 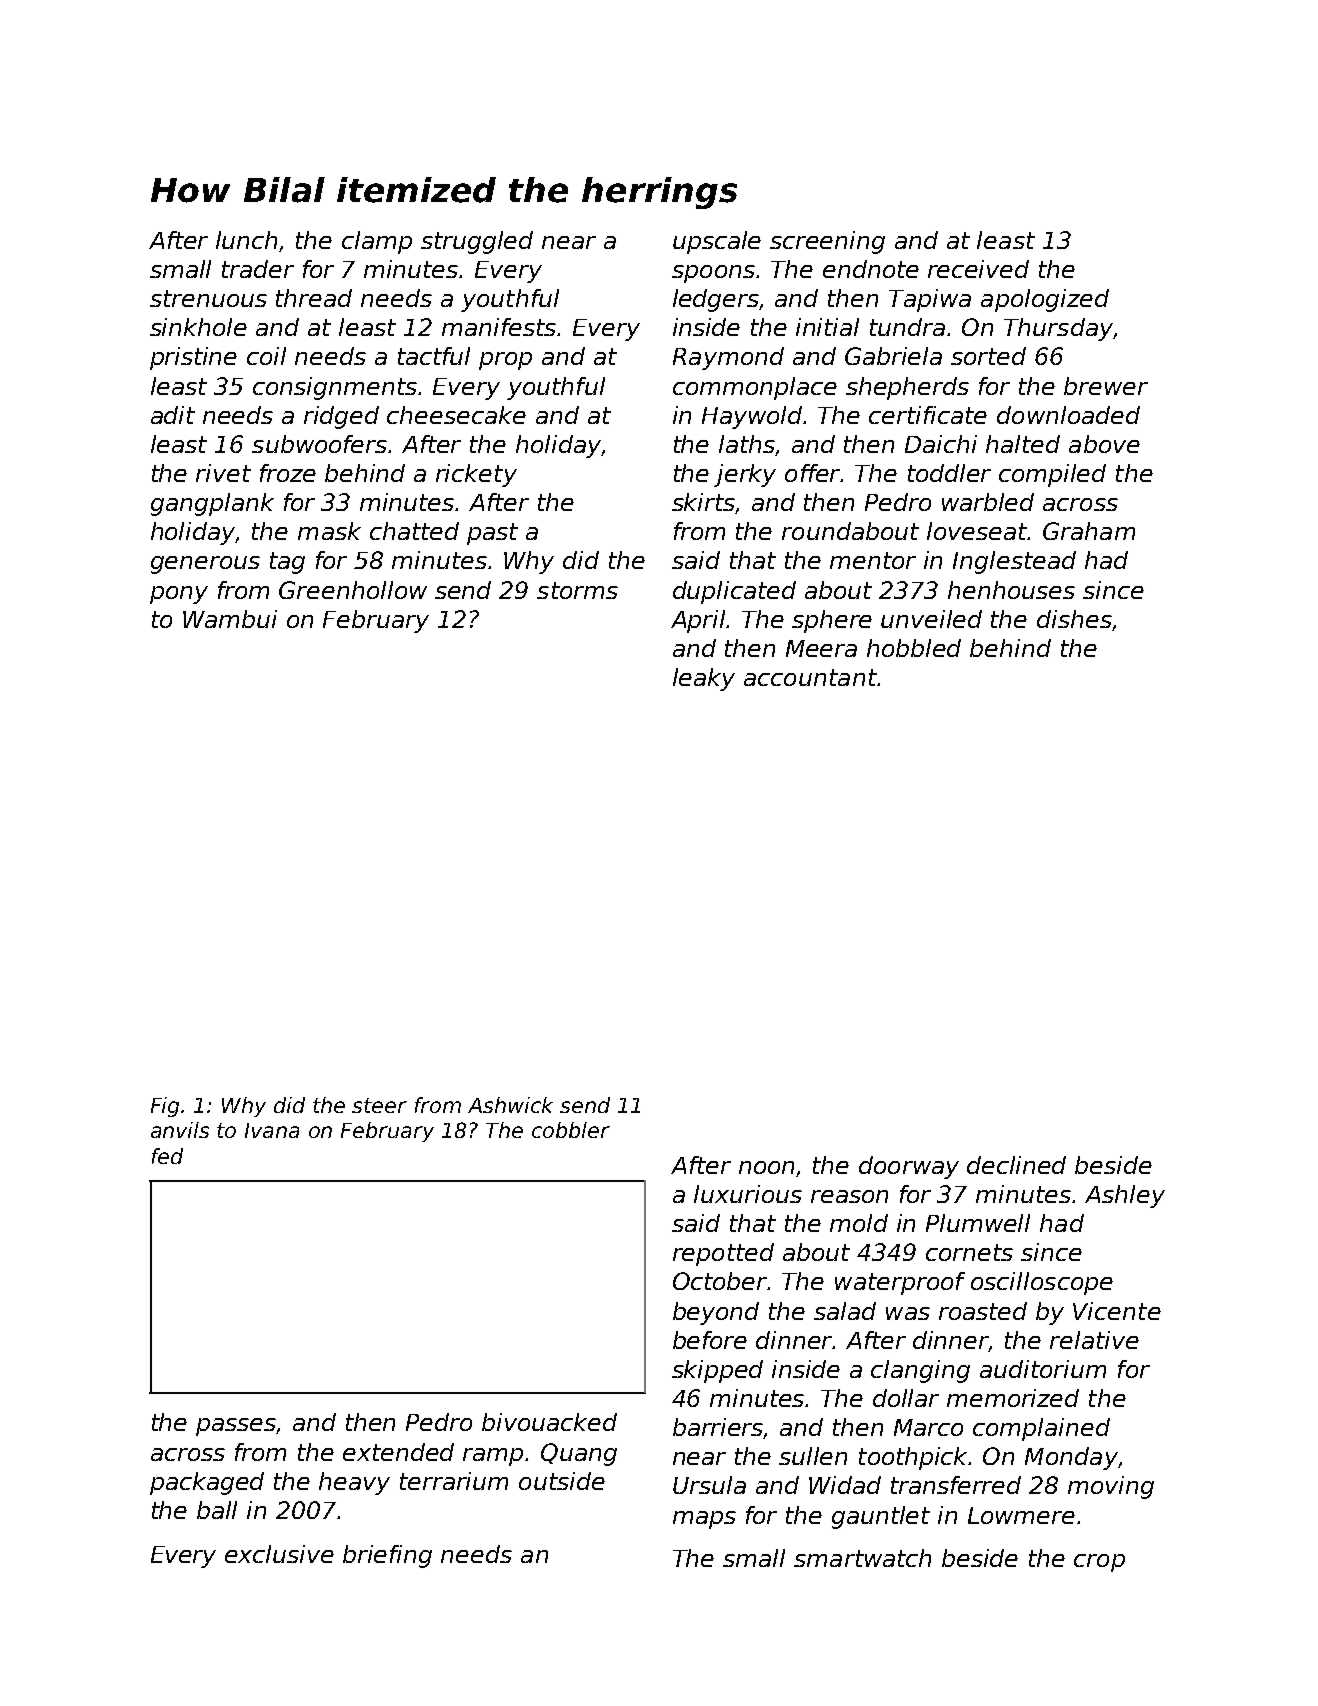 What do you see at coordinates (246, 240) in the screenshot?
I see `lunch` at bounding box center [246, 240].
